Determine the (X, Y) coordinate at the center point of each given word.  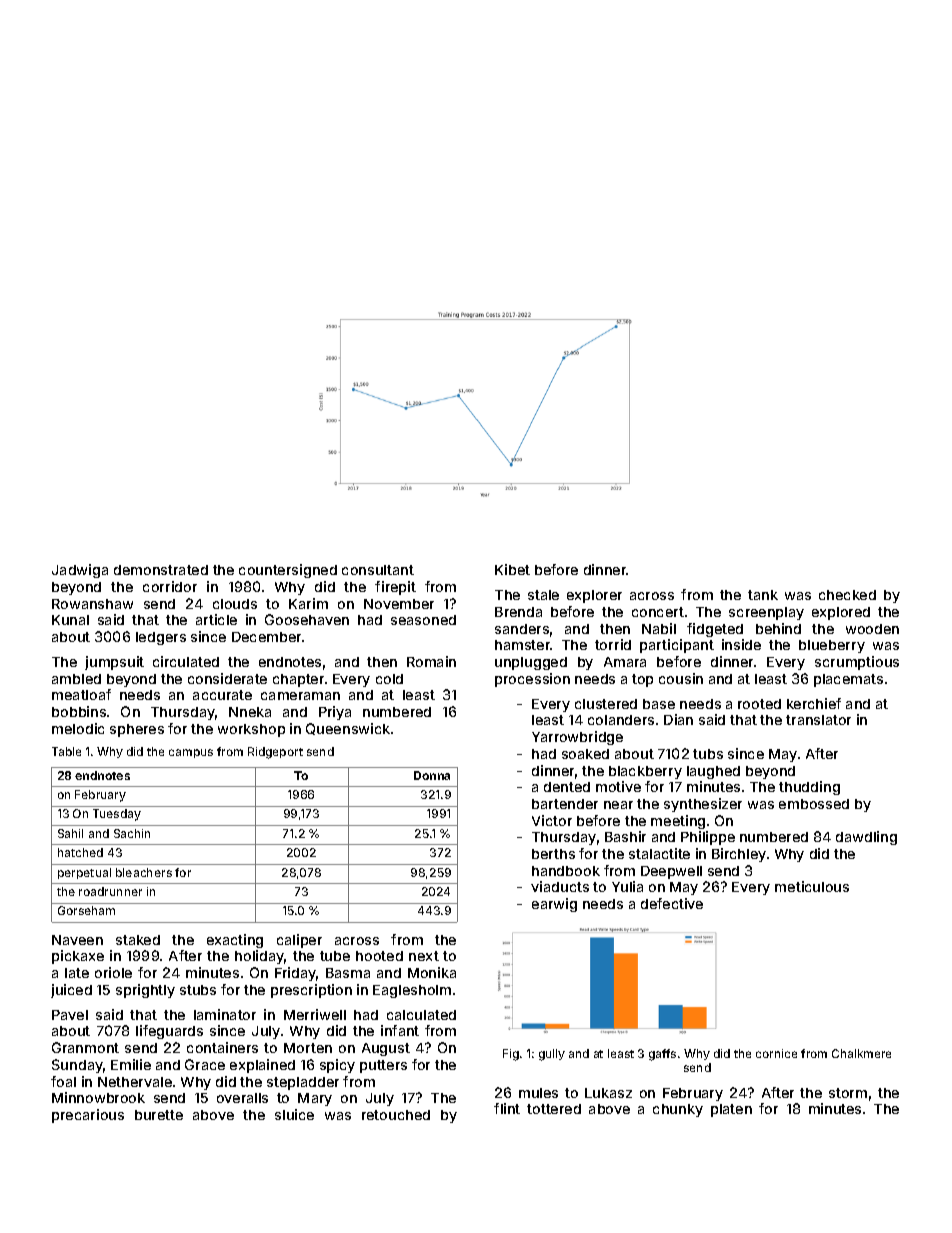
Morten (308, 1048)
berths (553, 854)
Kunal (70, 620)
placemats (848, 680)
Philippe (708, 838)
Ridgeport (275, 753)
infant (400, 1030)
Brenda (518, 612)
